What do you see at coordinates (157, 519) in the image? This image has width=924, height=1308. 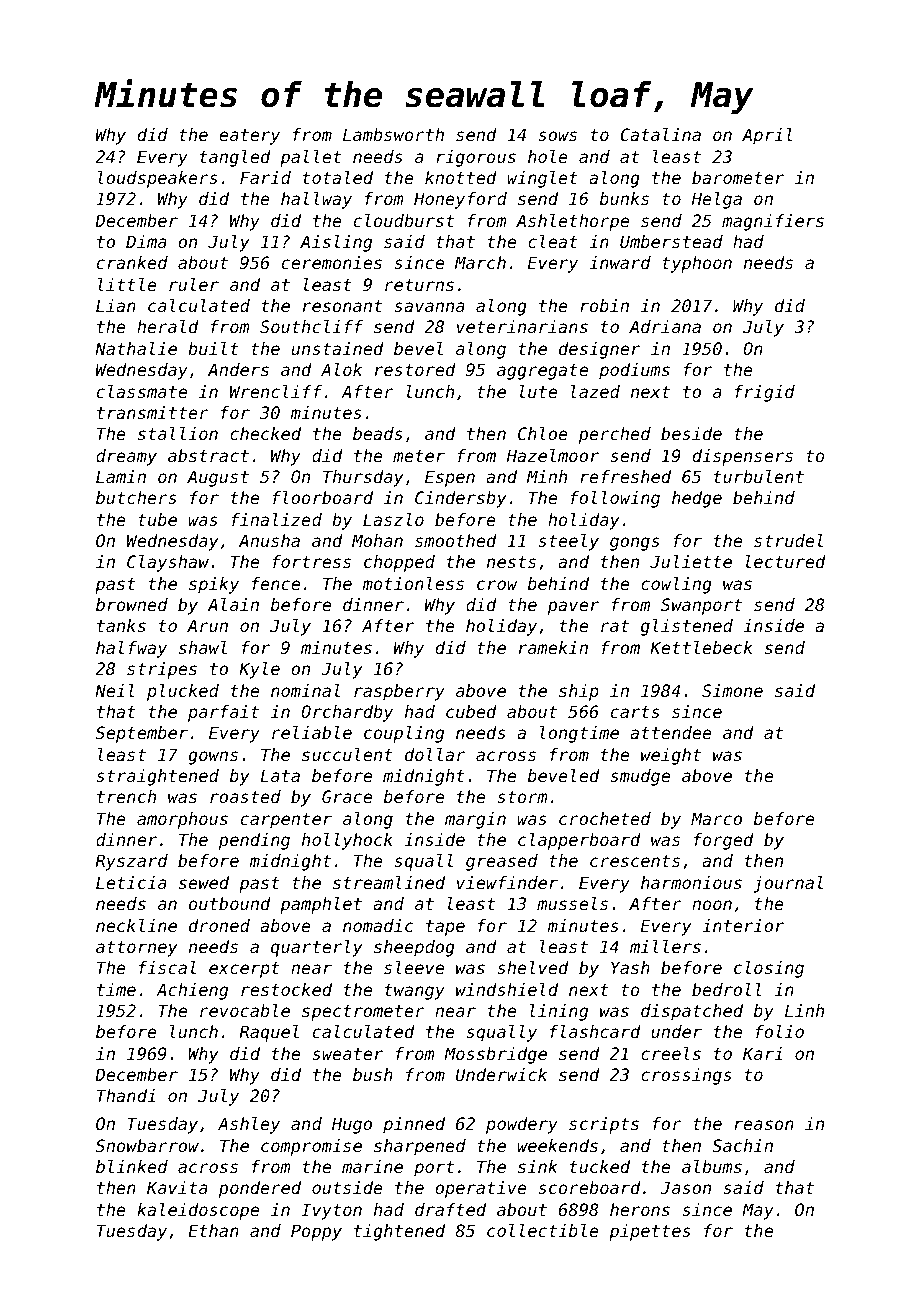 I see `tube` at bounding box center [157, 519].
